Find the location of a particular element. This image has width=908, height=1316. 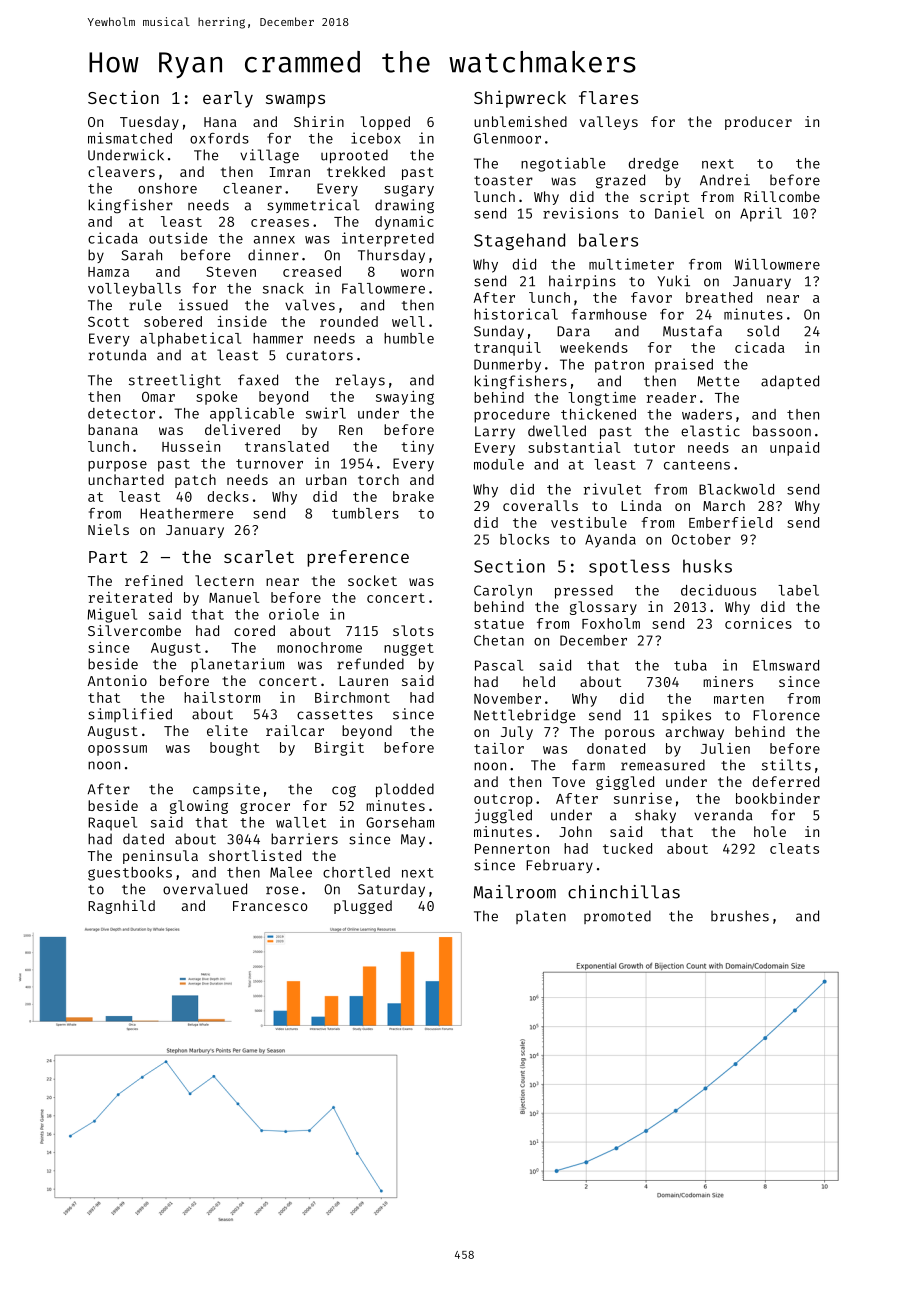

humble is located at coordinates (409, 338).
